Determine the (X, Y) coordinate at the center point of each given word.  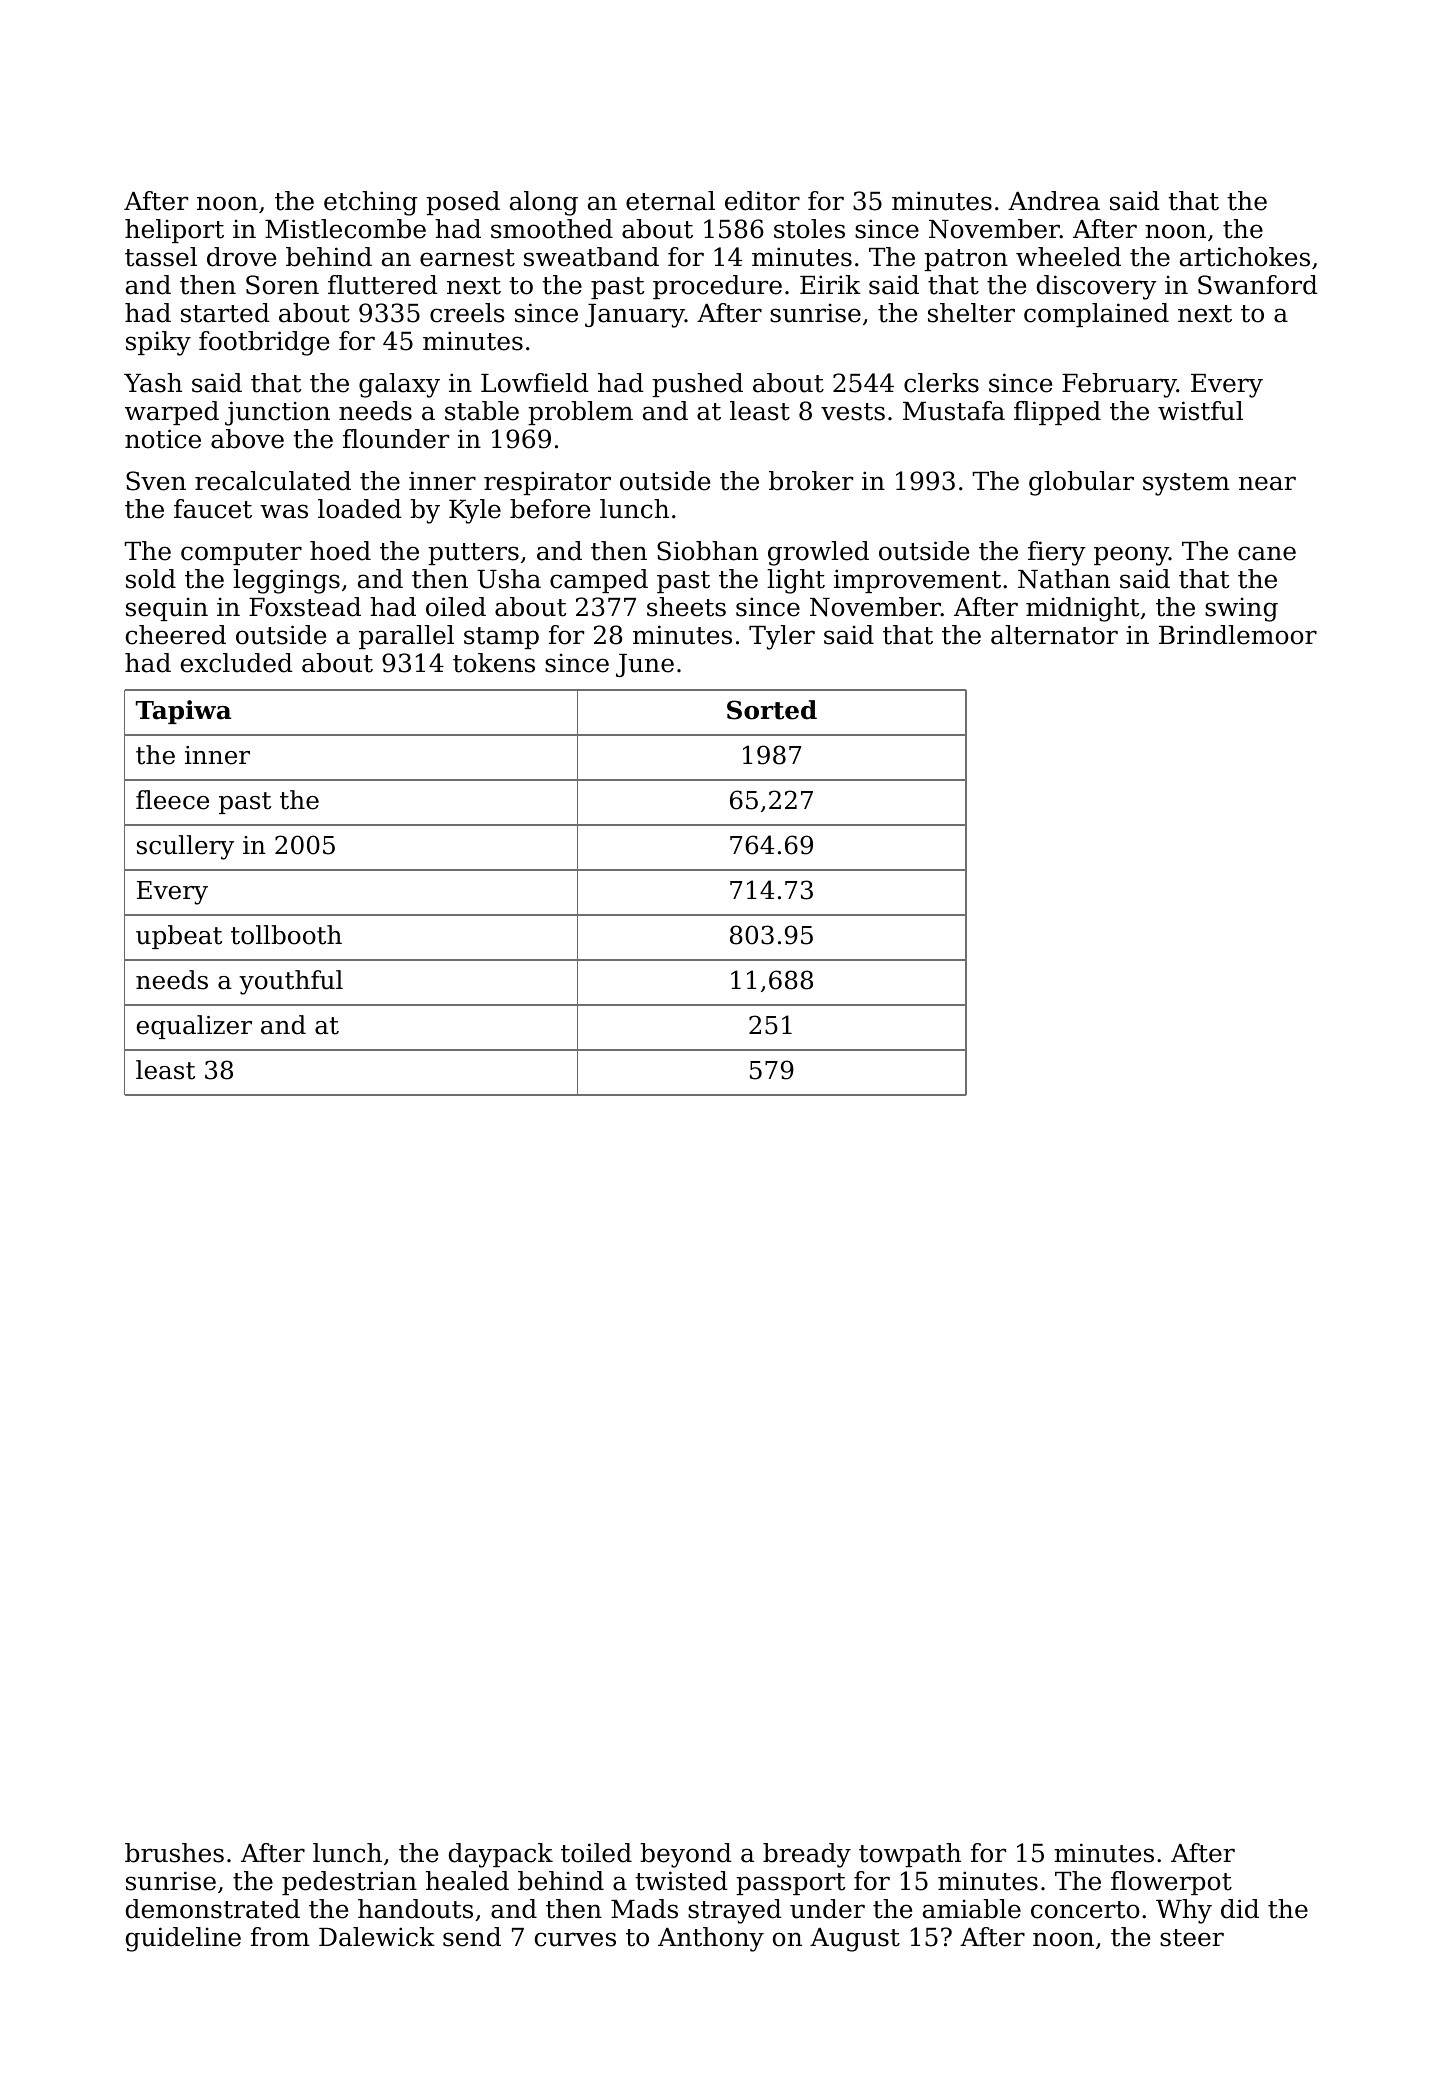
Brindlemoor (1238, 635)
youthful (291, 982)
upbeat (179, 937)
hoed (340, 551)
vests (853, 412)
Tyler (782, 637)
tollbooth (286, 935)
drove (241, 257)
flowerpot (1171, 1883)
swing (1241, 609)
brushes (174, 1853)
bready (807, 1855)
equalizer (194, 1027)
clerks (941, 383)
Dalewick (377, 1937)
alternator (1054, 635)
